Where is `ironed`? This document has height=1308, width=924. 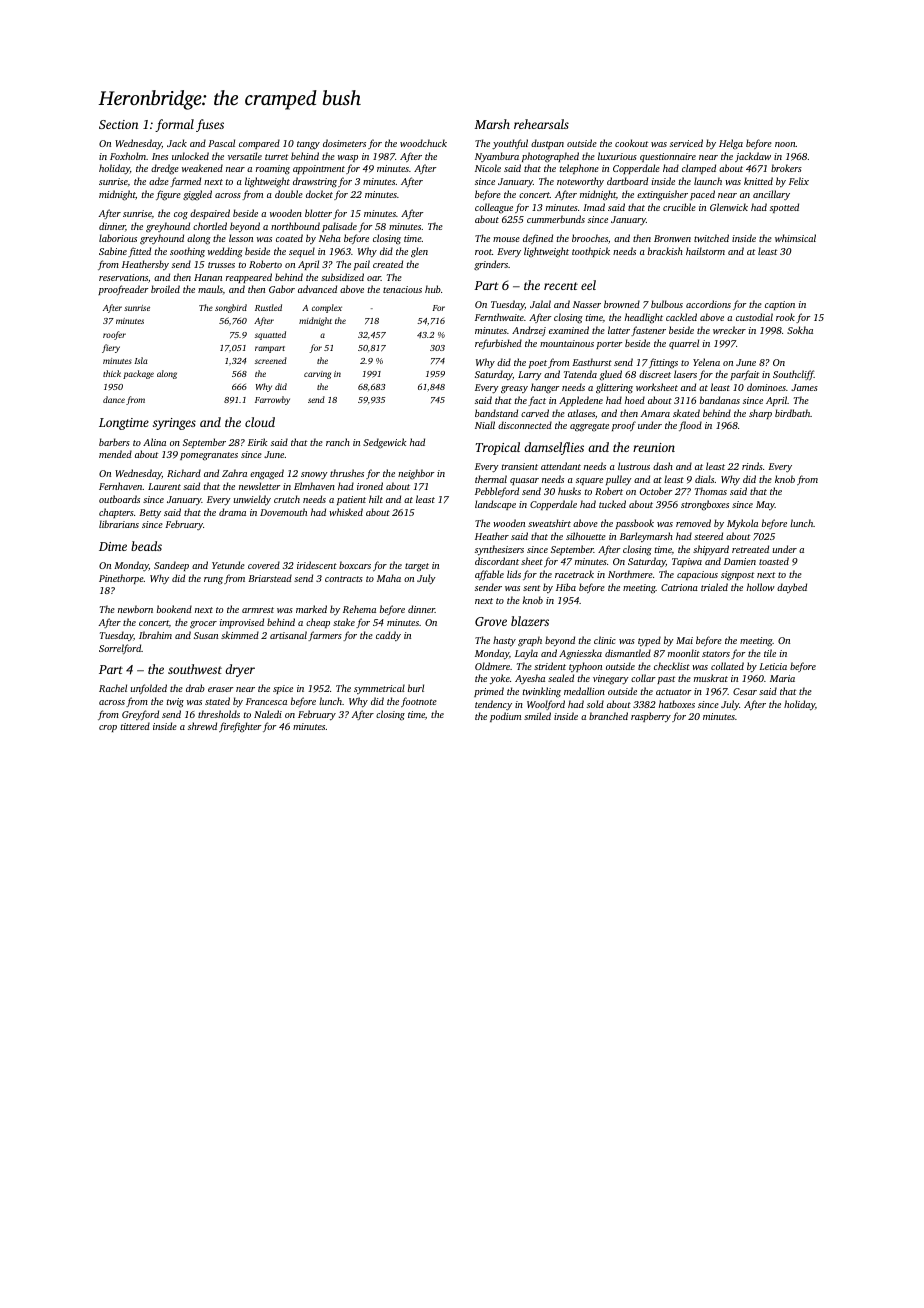 ironed is located at coordinates (370, 486).
